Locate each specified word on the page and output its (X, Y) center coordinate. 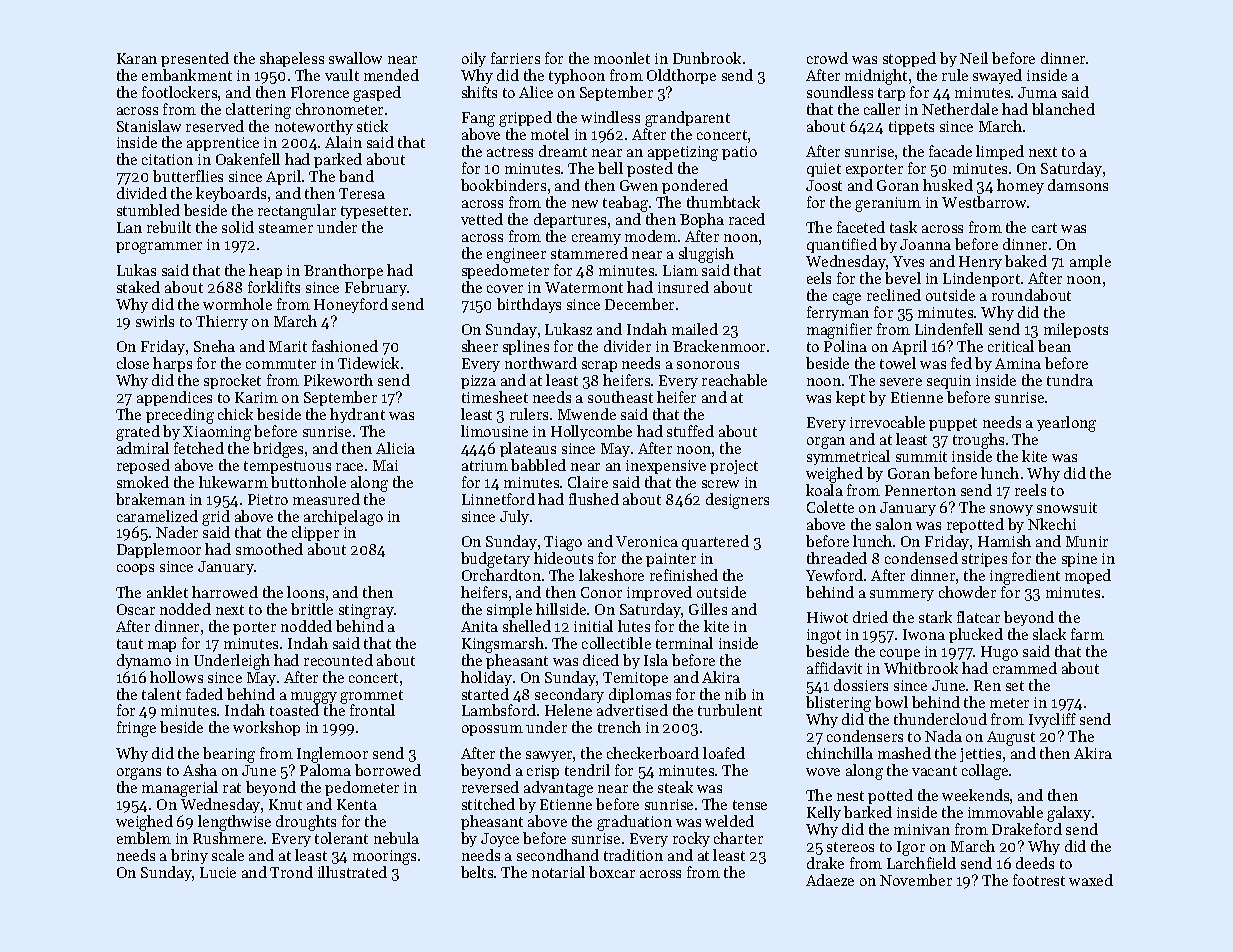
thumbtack (723, 202)
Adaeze (830, 880)
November (916, 880)
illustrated (352, 872)
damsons (1078, 185)
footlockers (179, 92)
